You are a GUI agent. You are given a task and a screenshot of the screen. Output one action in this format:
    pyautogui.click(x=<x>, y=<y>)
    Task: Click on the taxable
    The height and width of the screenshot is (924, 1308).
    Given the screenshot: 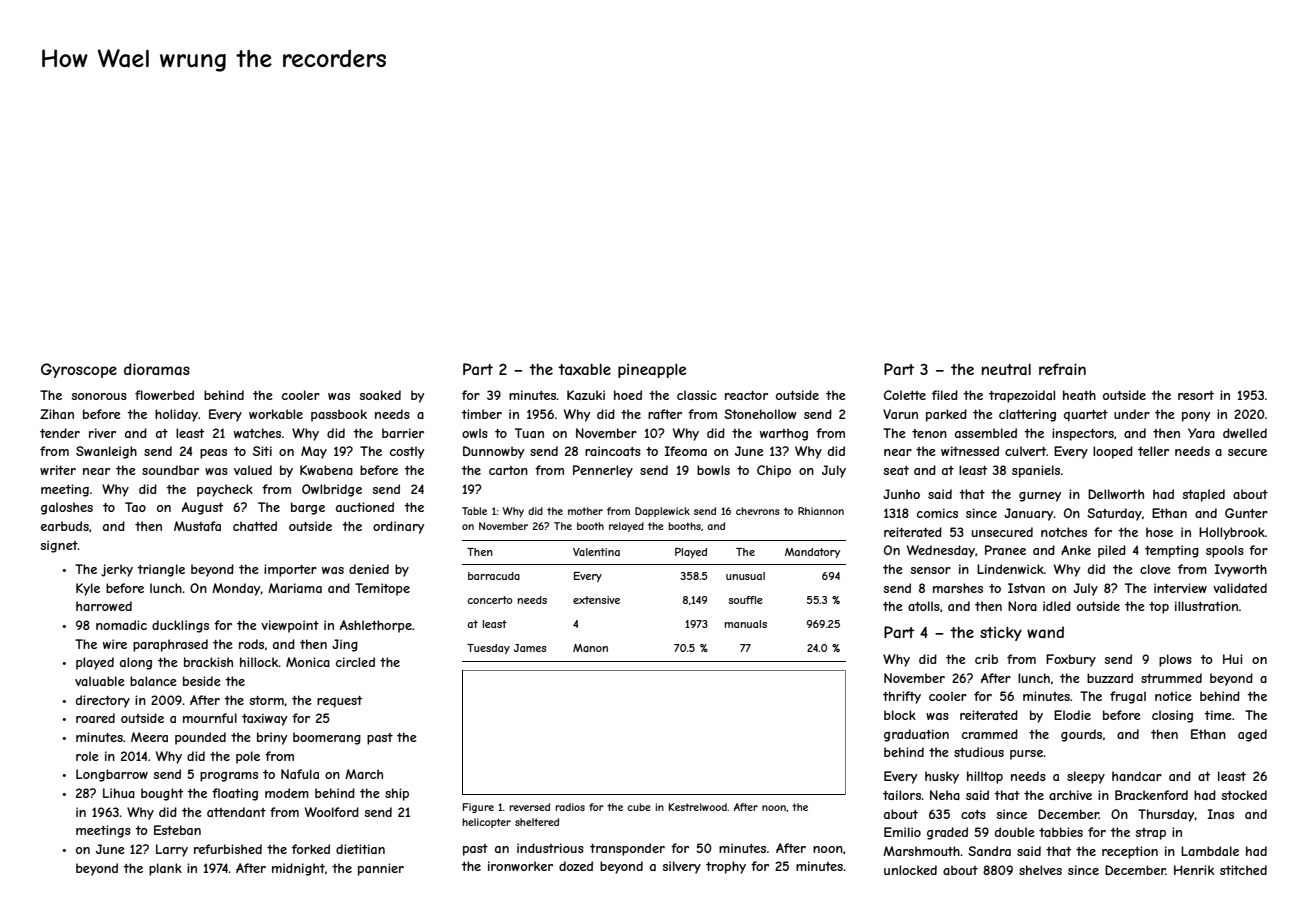 What is the action you would take?
    pyautogui.click(x=584, y=369)
